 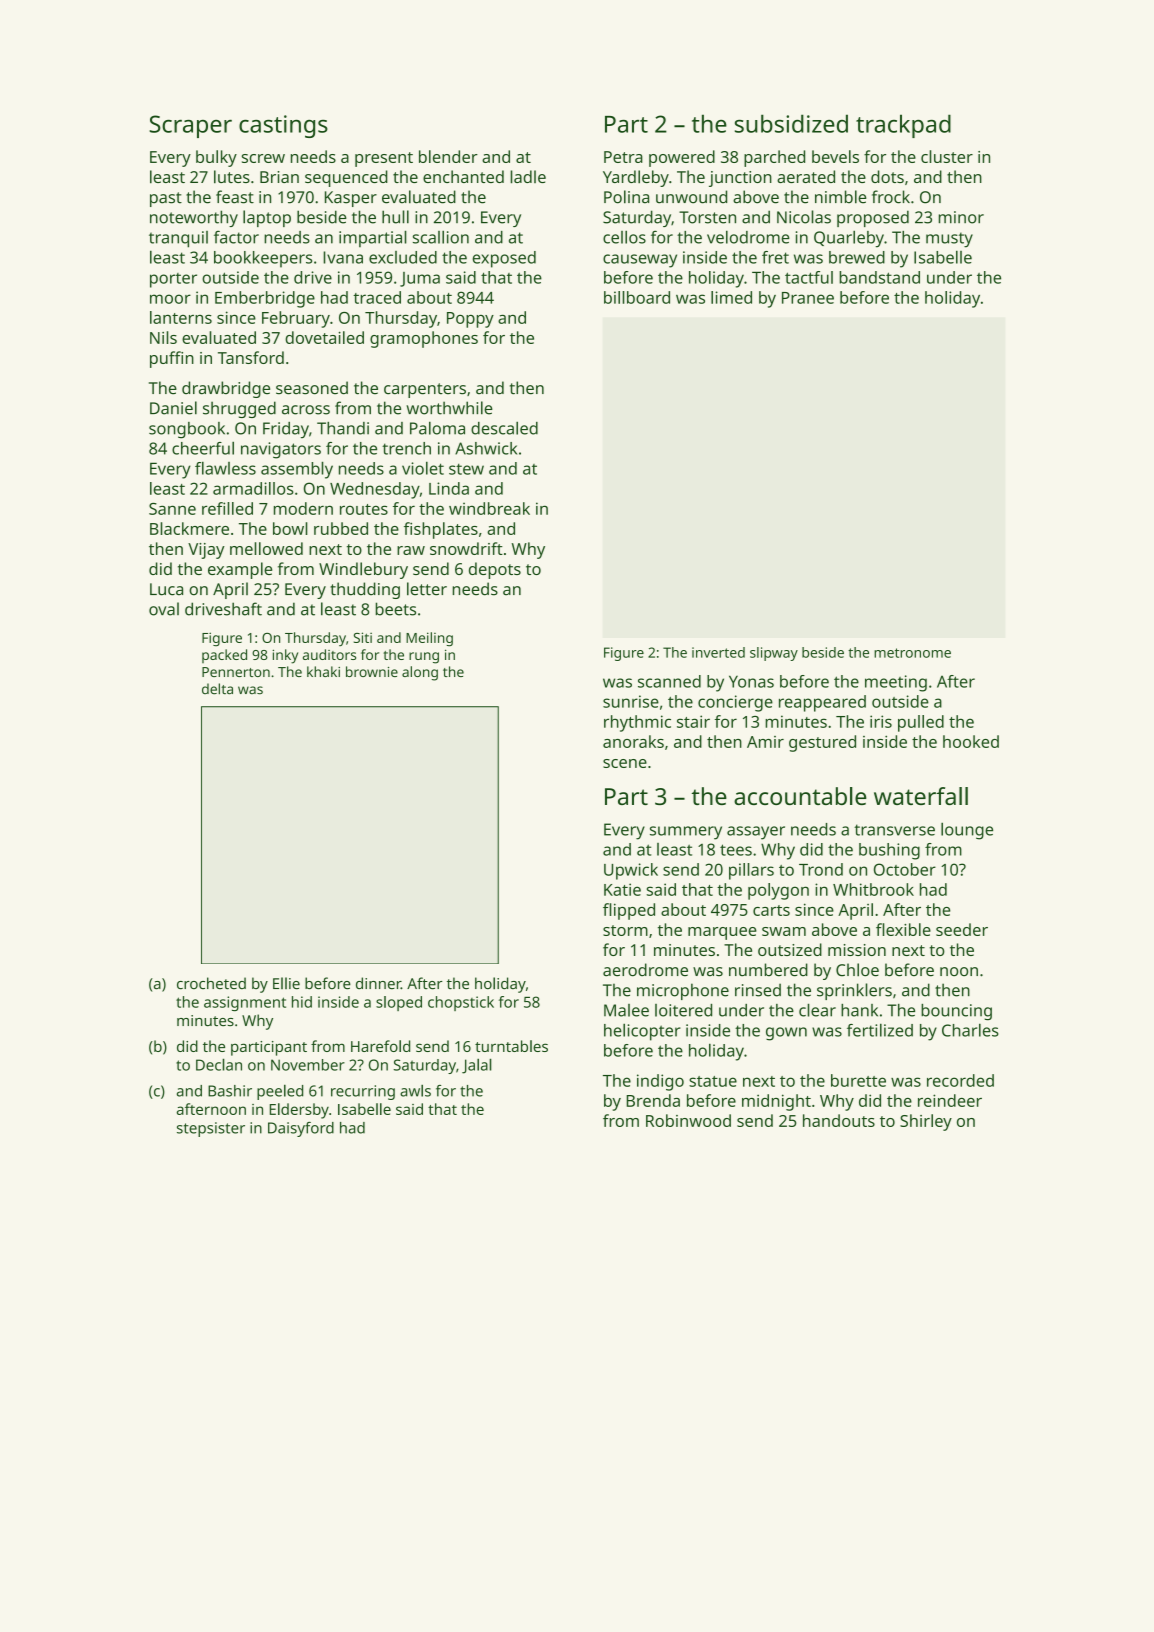 I want to click on depots, so click(x=495, y=570).
